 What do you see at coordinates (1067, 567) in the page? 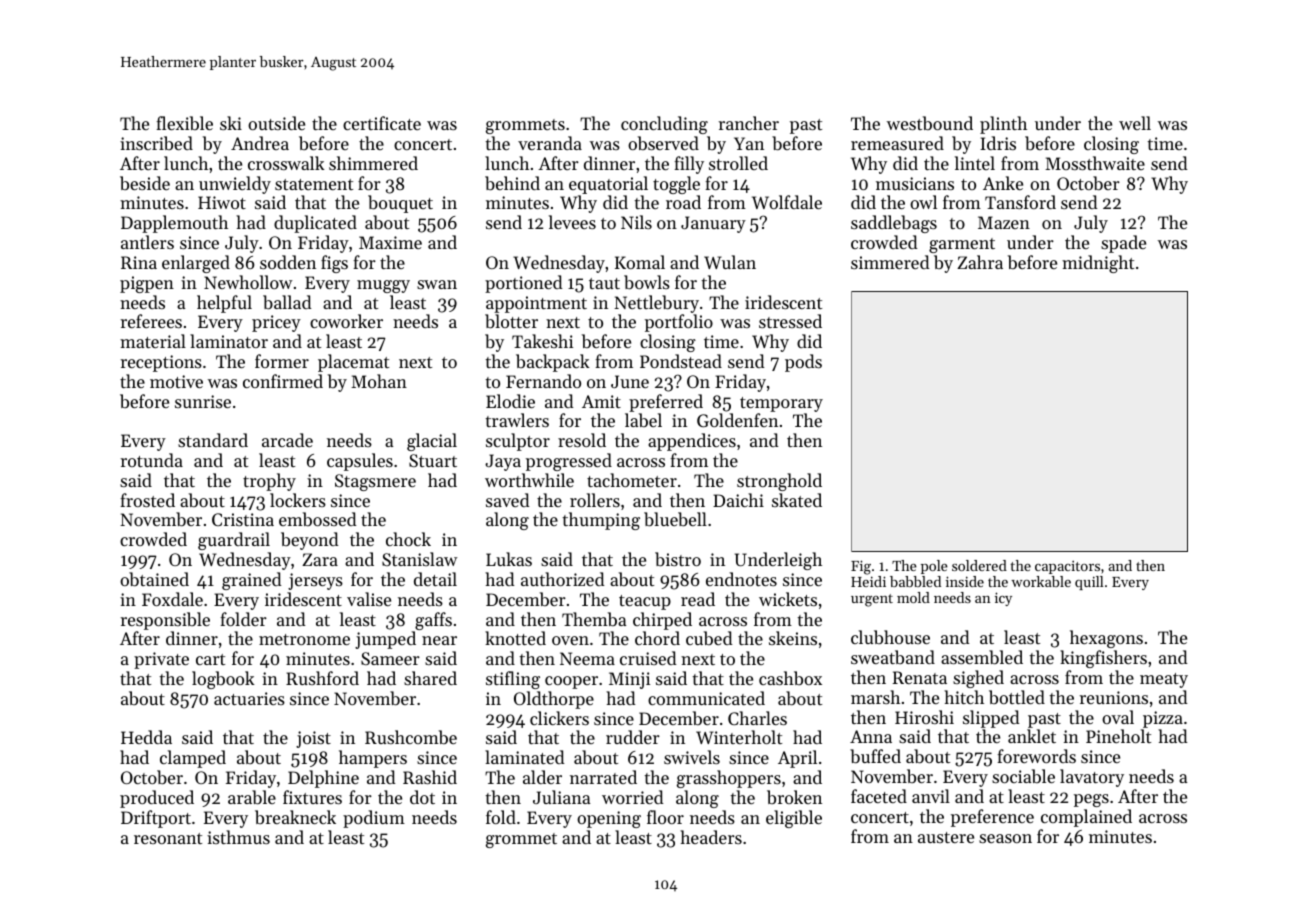
I see `capacitors` at bounding box center [1067, 567].
